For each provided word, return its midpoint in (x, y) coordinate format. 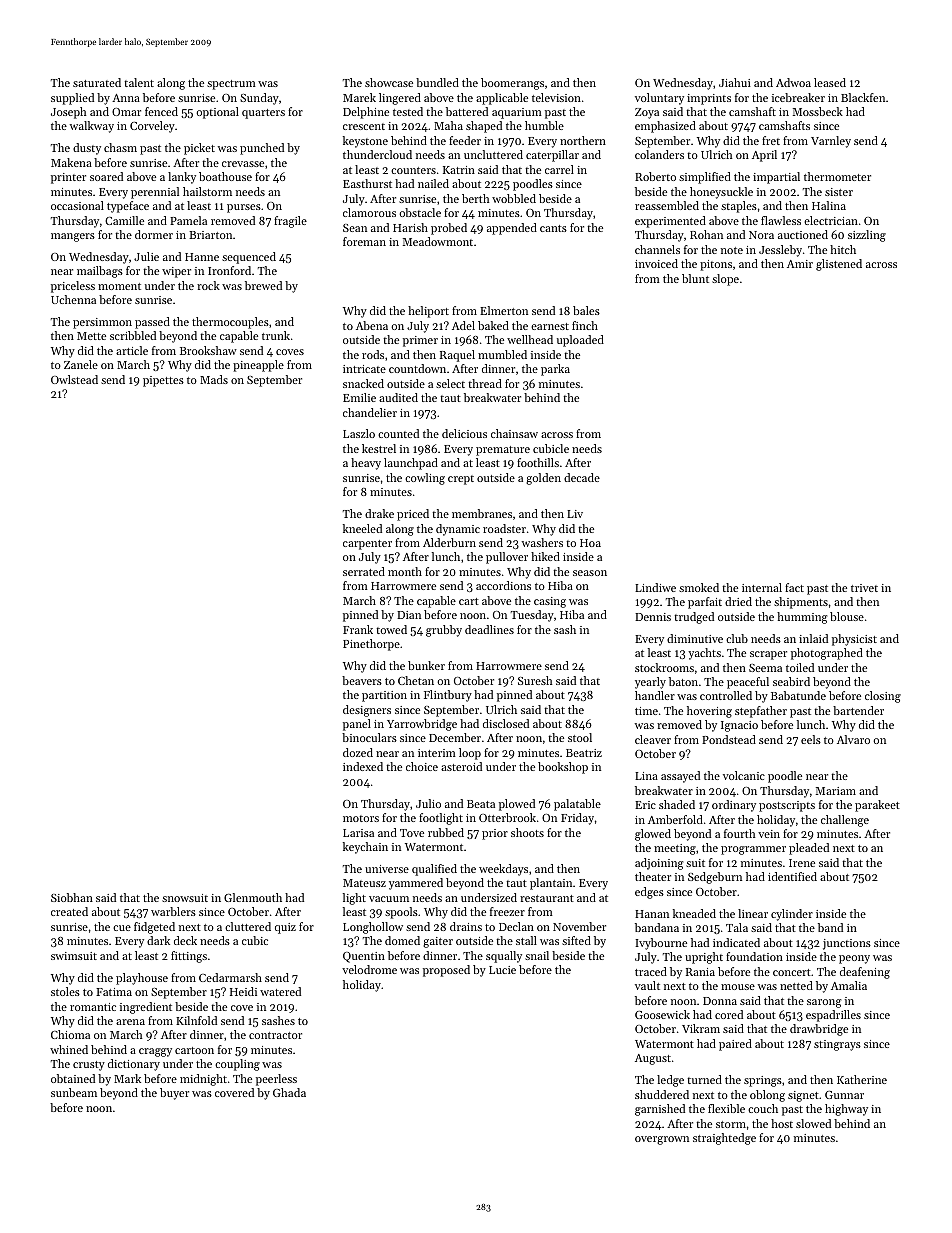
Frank (358, 629)
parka (555, 370)
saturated (97, 82)
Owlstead (74, 379)
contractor (275, 1035)
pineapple (258, 366)
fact (794, 587)
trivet (864, 588)
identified (792, 876)
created (69, 911)
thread (485, 383)
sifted (576, 940)
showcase (389, 82)
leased (830, 82)
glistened (839, 265)
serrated (364, 571)
